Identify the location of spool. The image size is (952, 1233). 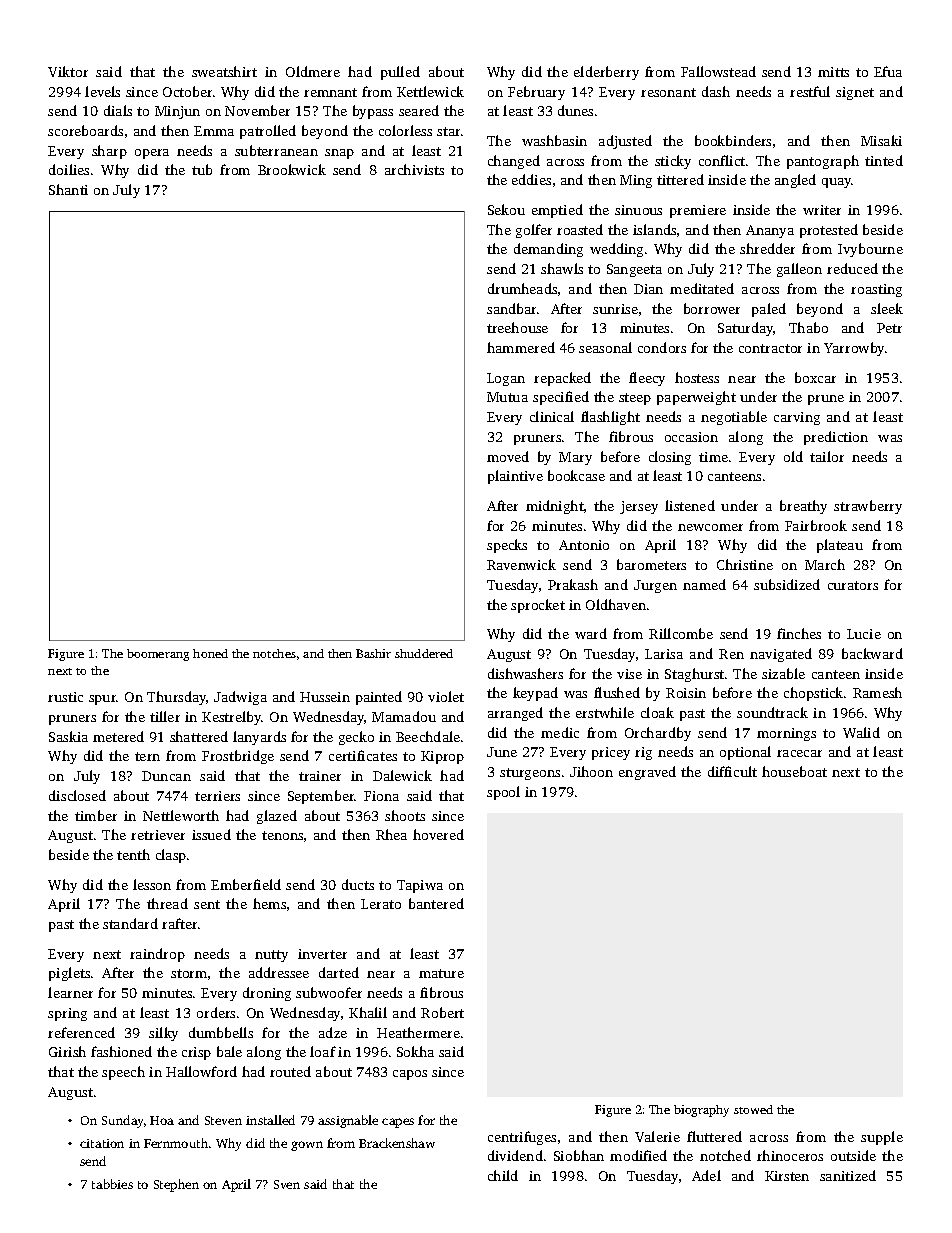
(503, 793).
